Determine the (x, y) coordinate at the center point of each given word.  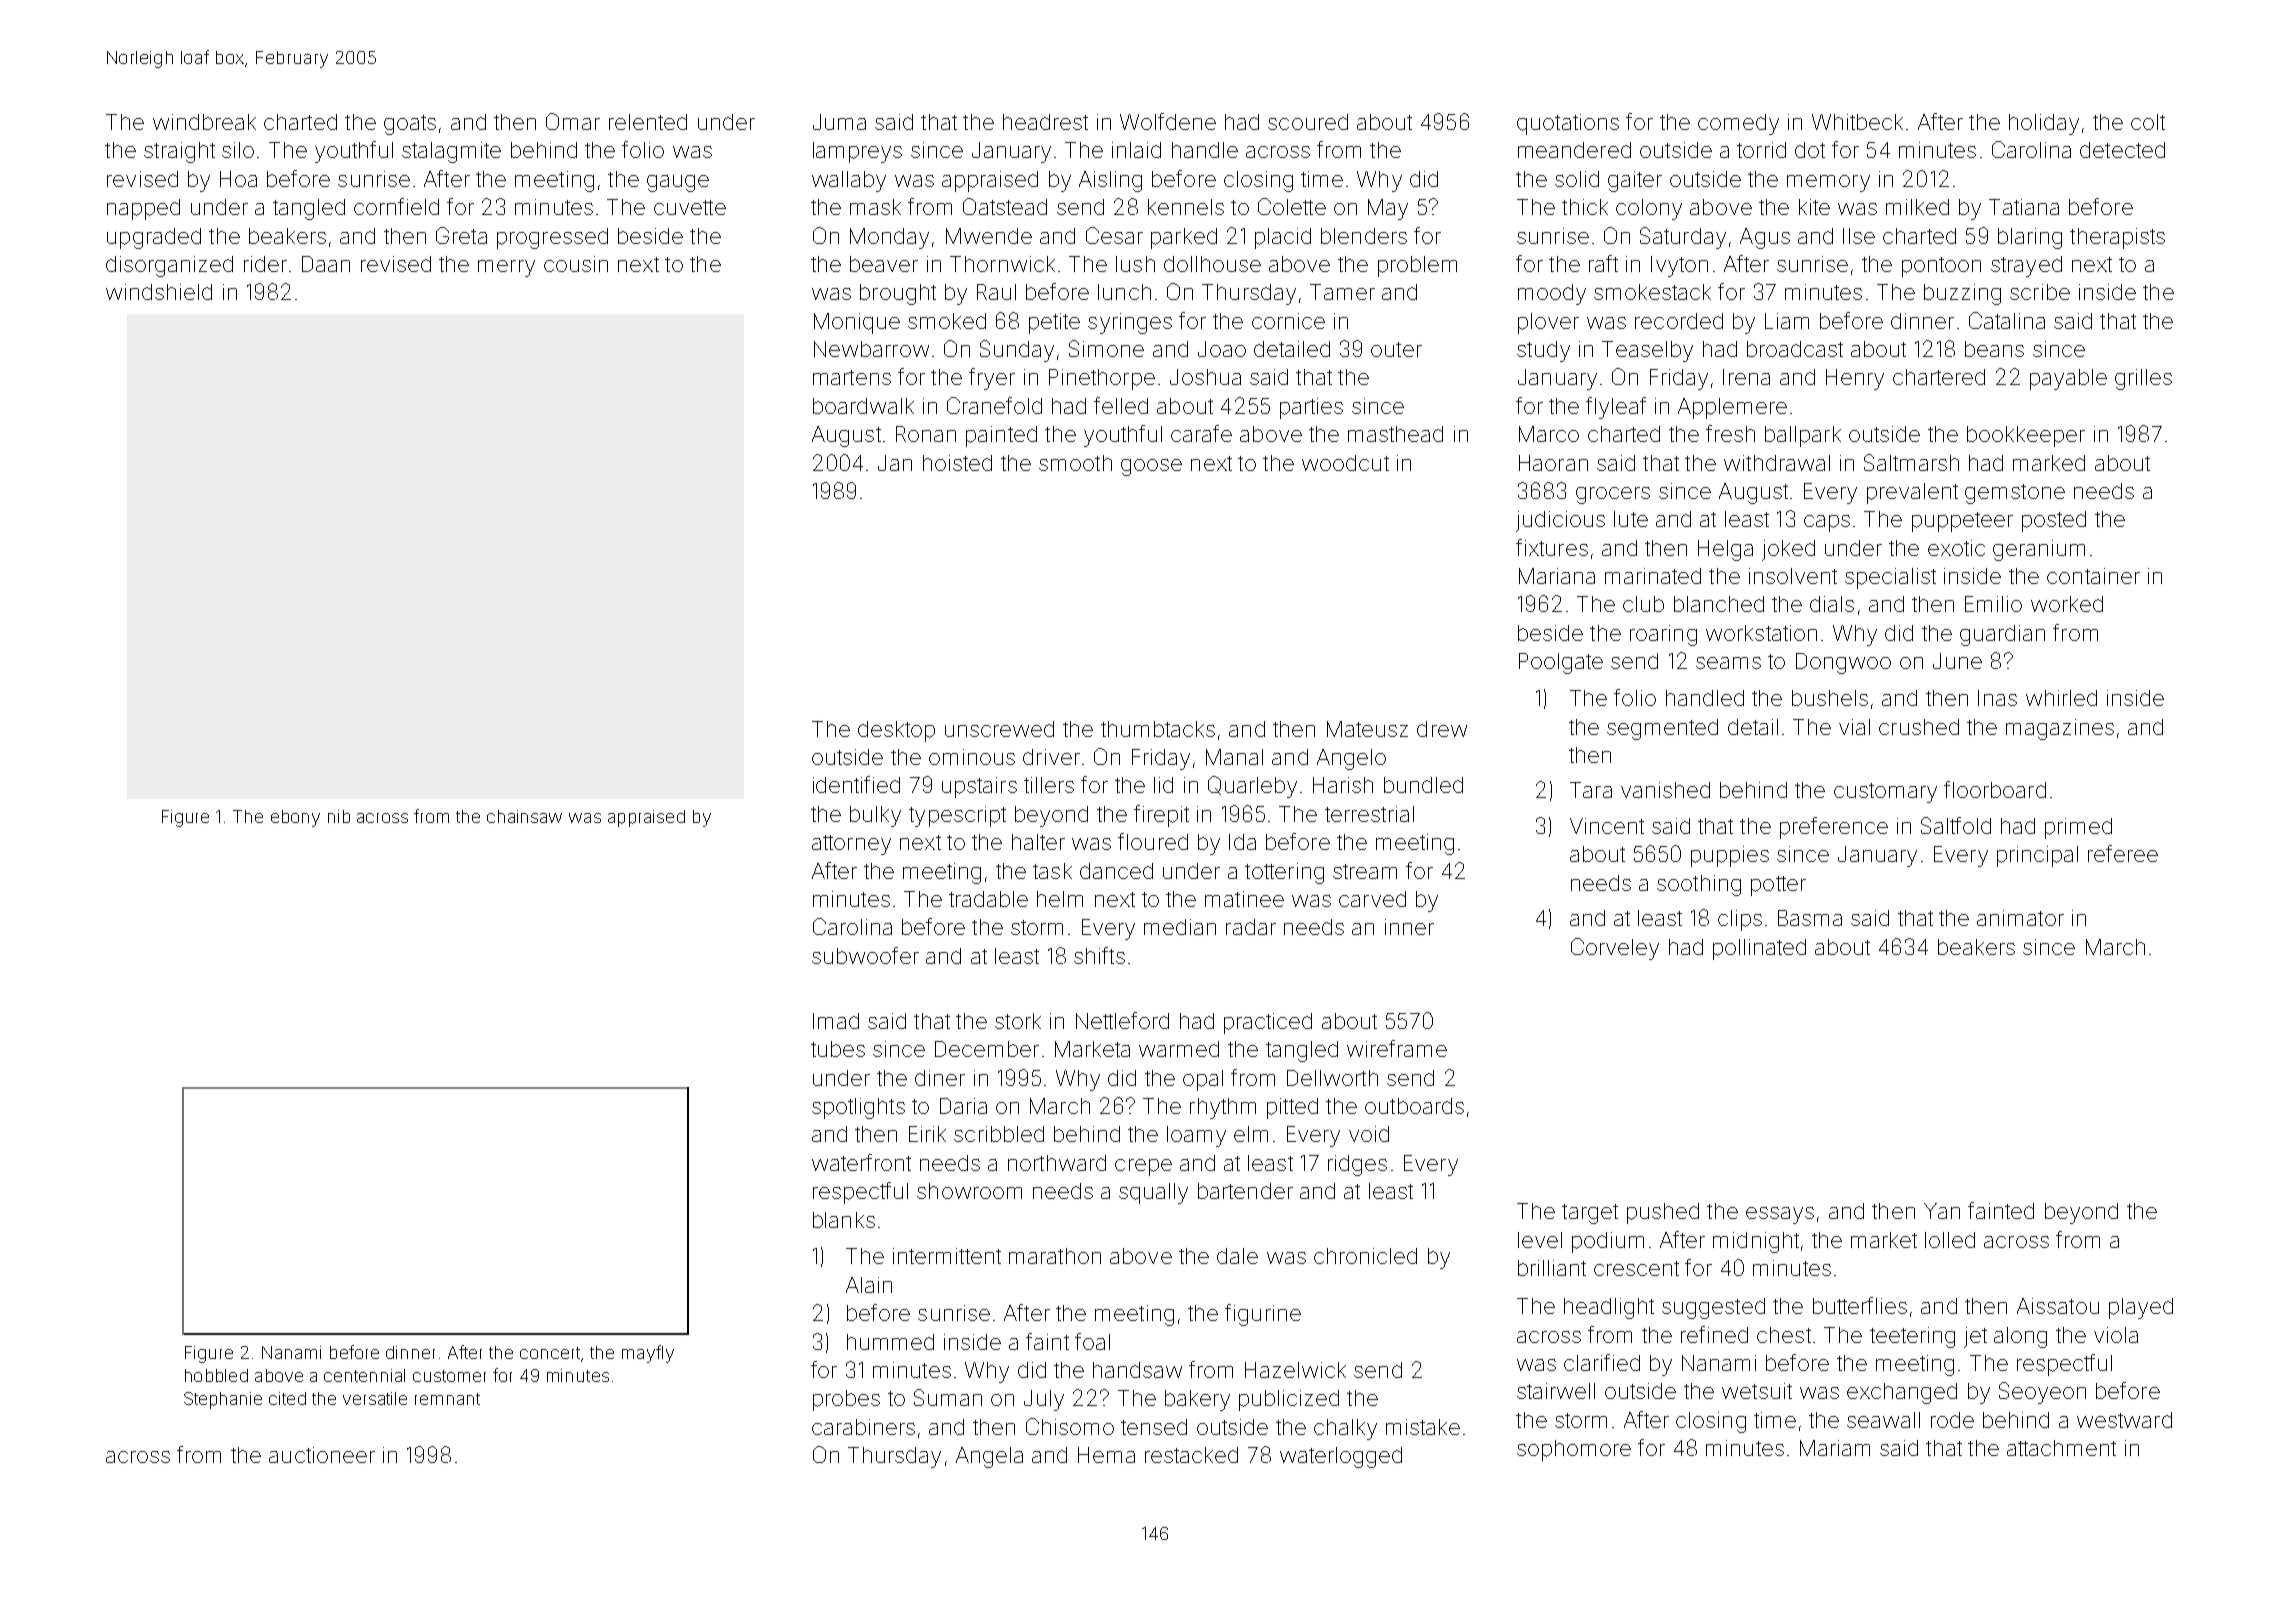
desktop (896, 731)
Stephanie (223, 1400)
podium (1608, 1242)
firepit (1161, 816)
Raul (996, 292)
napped (143, 209)
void (1369, 1134)
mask (875, 207)
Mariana (1557, 576)
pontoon (1941, 267)
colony (1649, 209)
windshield (159, 292)
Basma (1810, 918)
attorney (851, 845)
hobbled (216, 1375)
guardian (2002, 635)
